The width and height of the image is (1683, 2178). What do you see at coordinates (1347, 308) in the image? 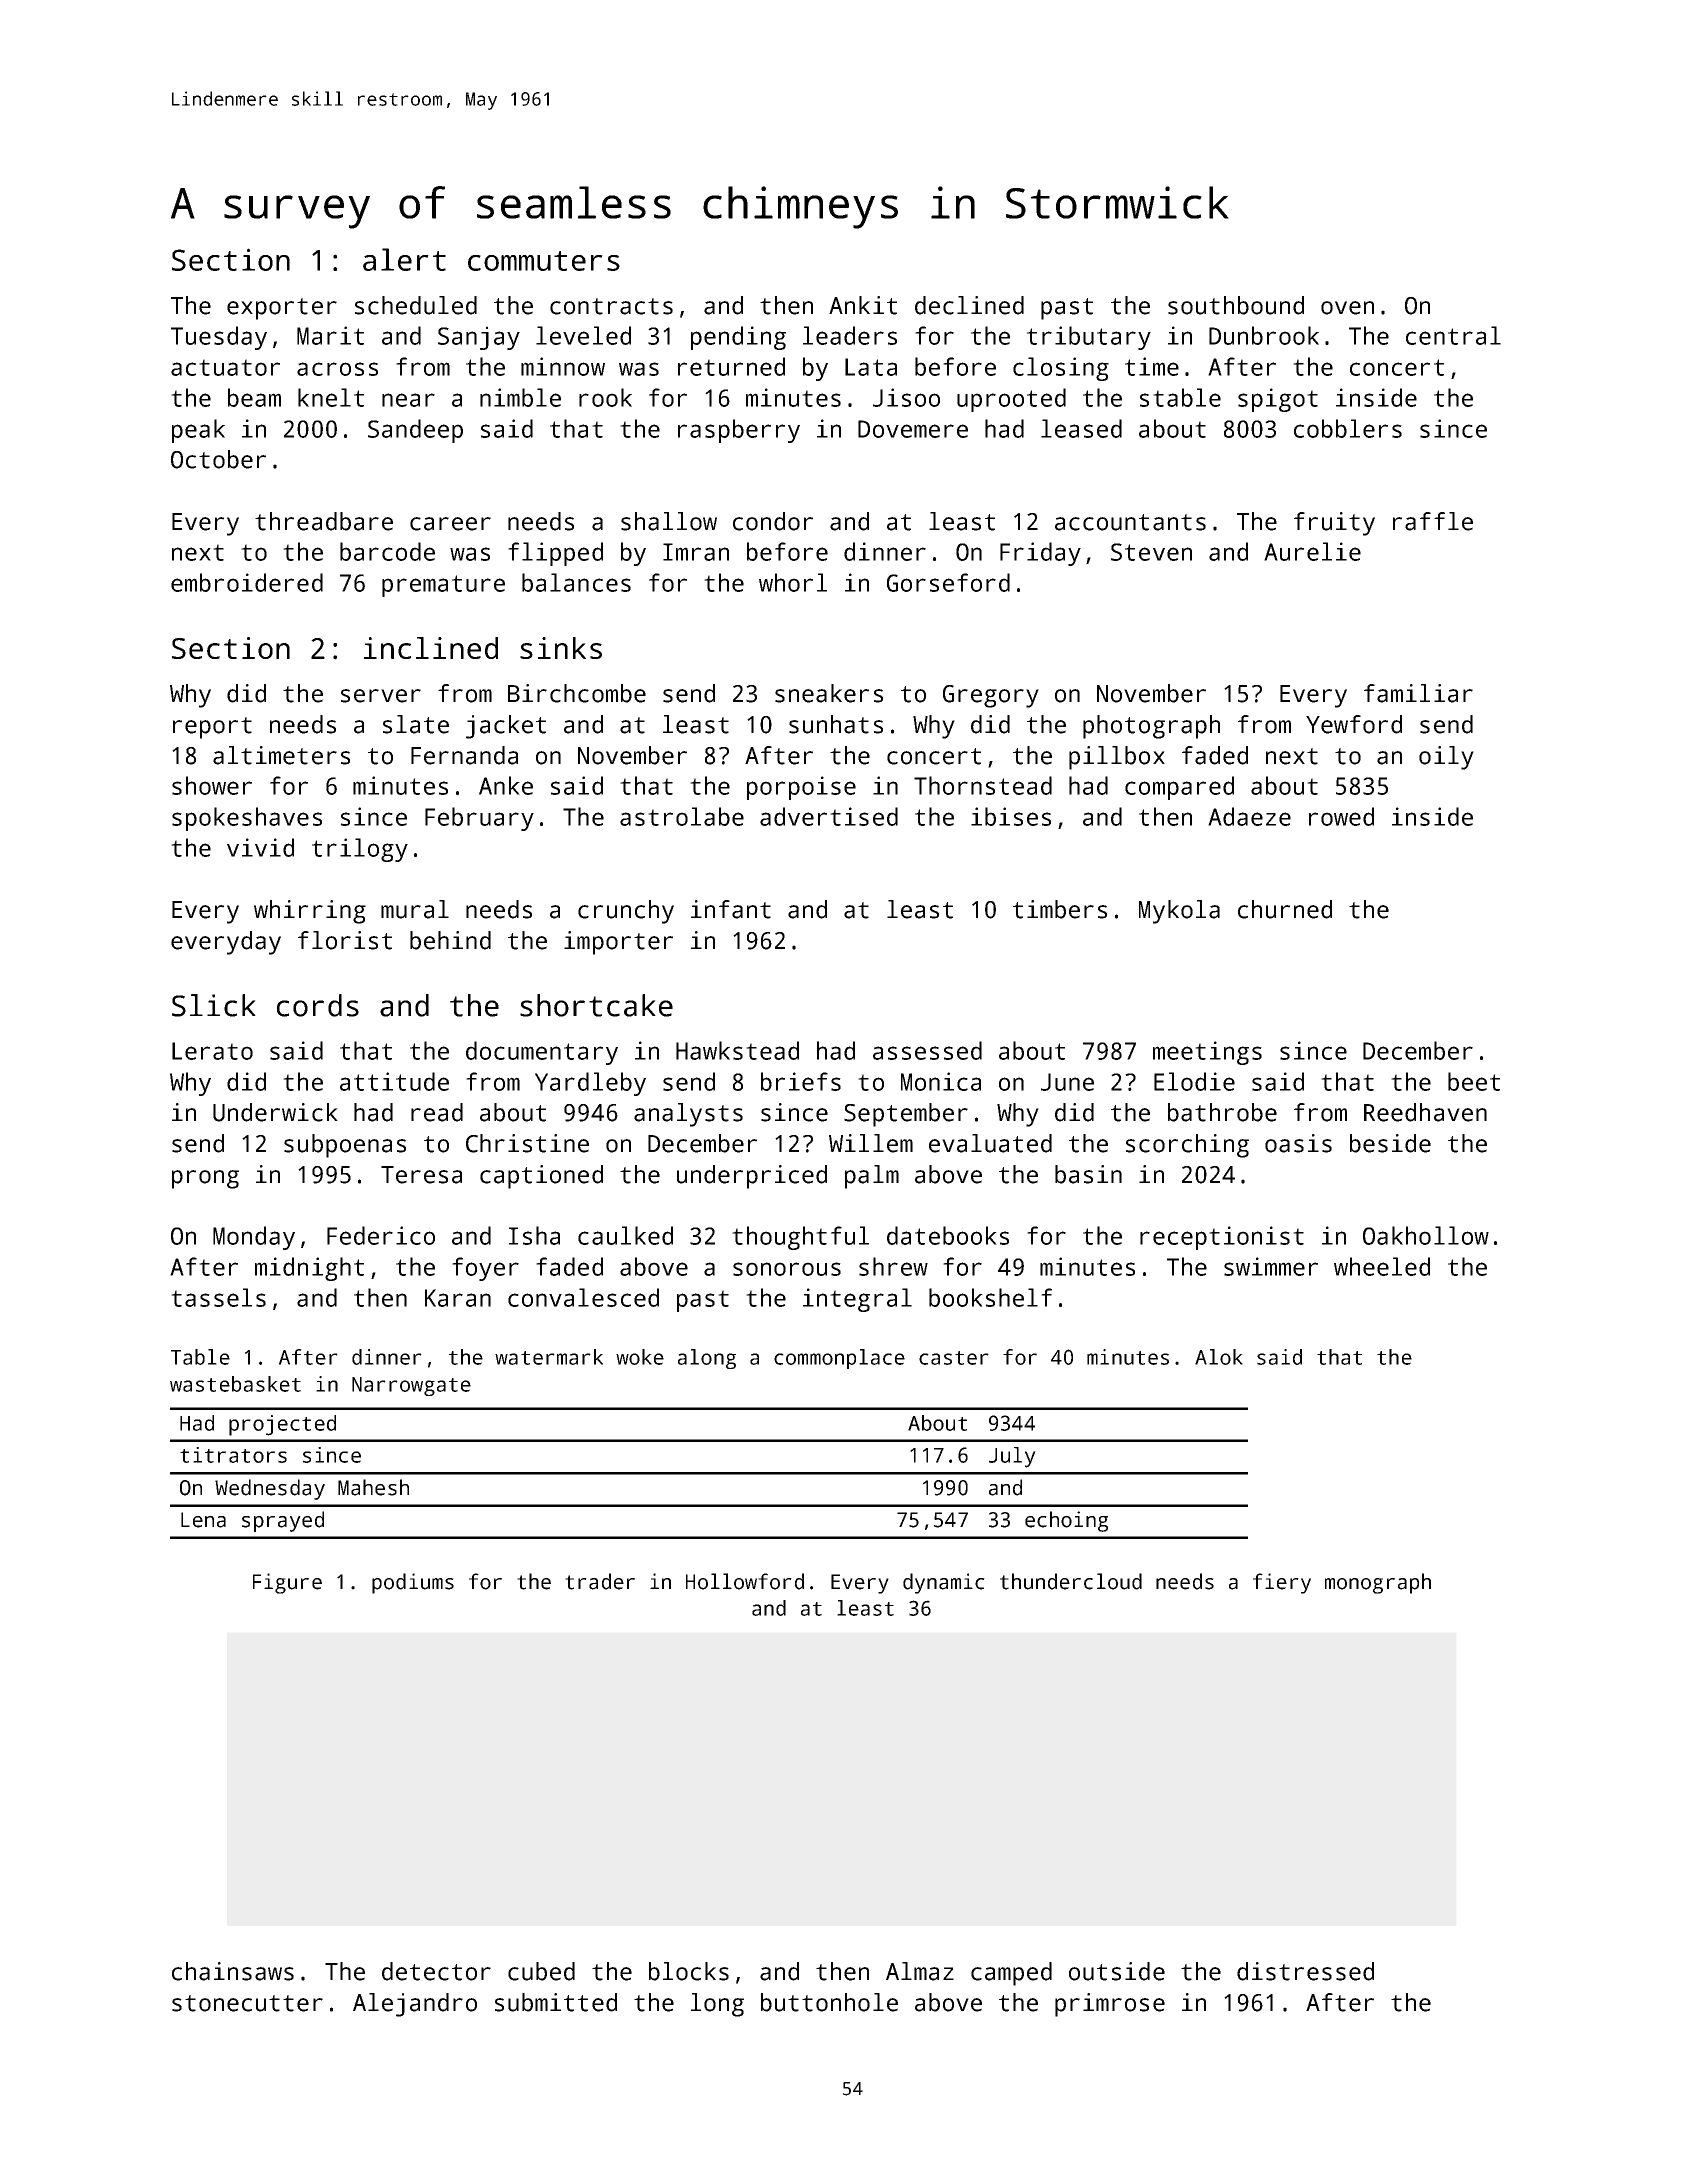
I see `oven` at bounding box center [1347, 308].
